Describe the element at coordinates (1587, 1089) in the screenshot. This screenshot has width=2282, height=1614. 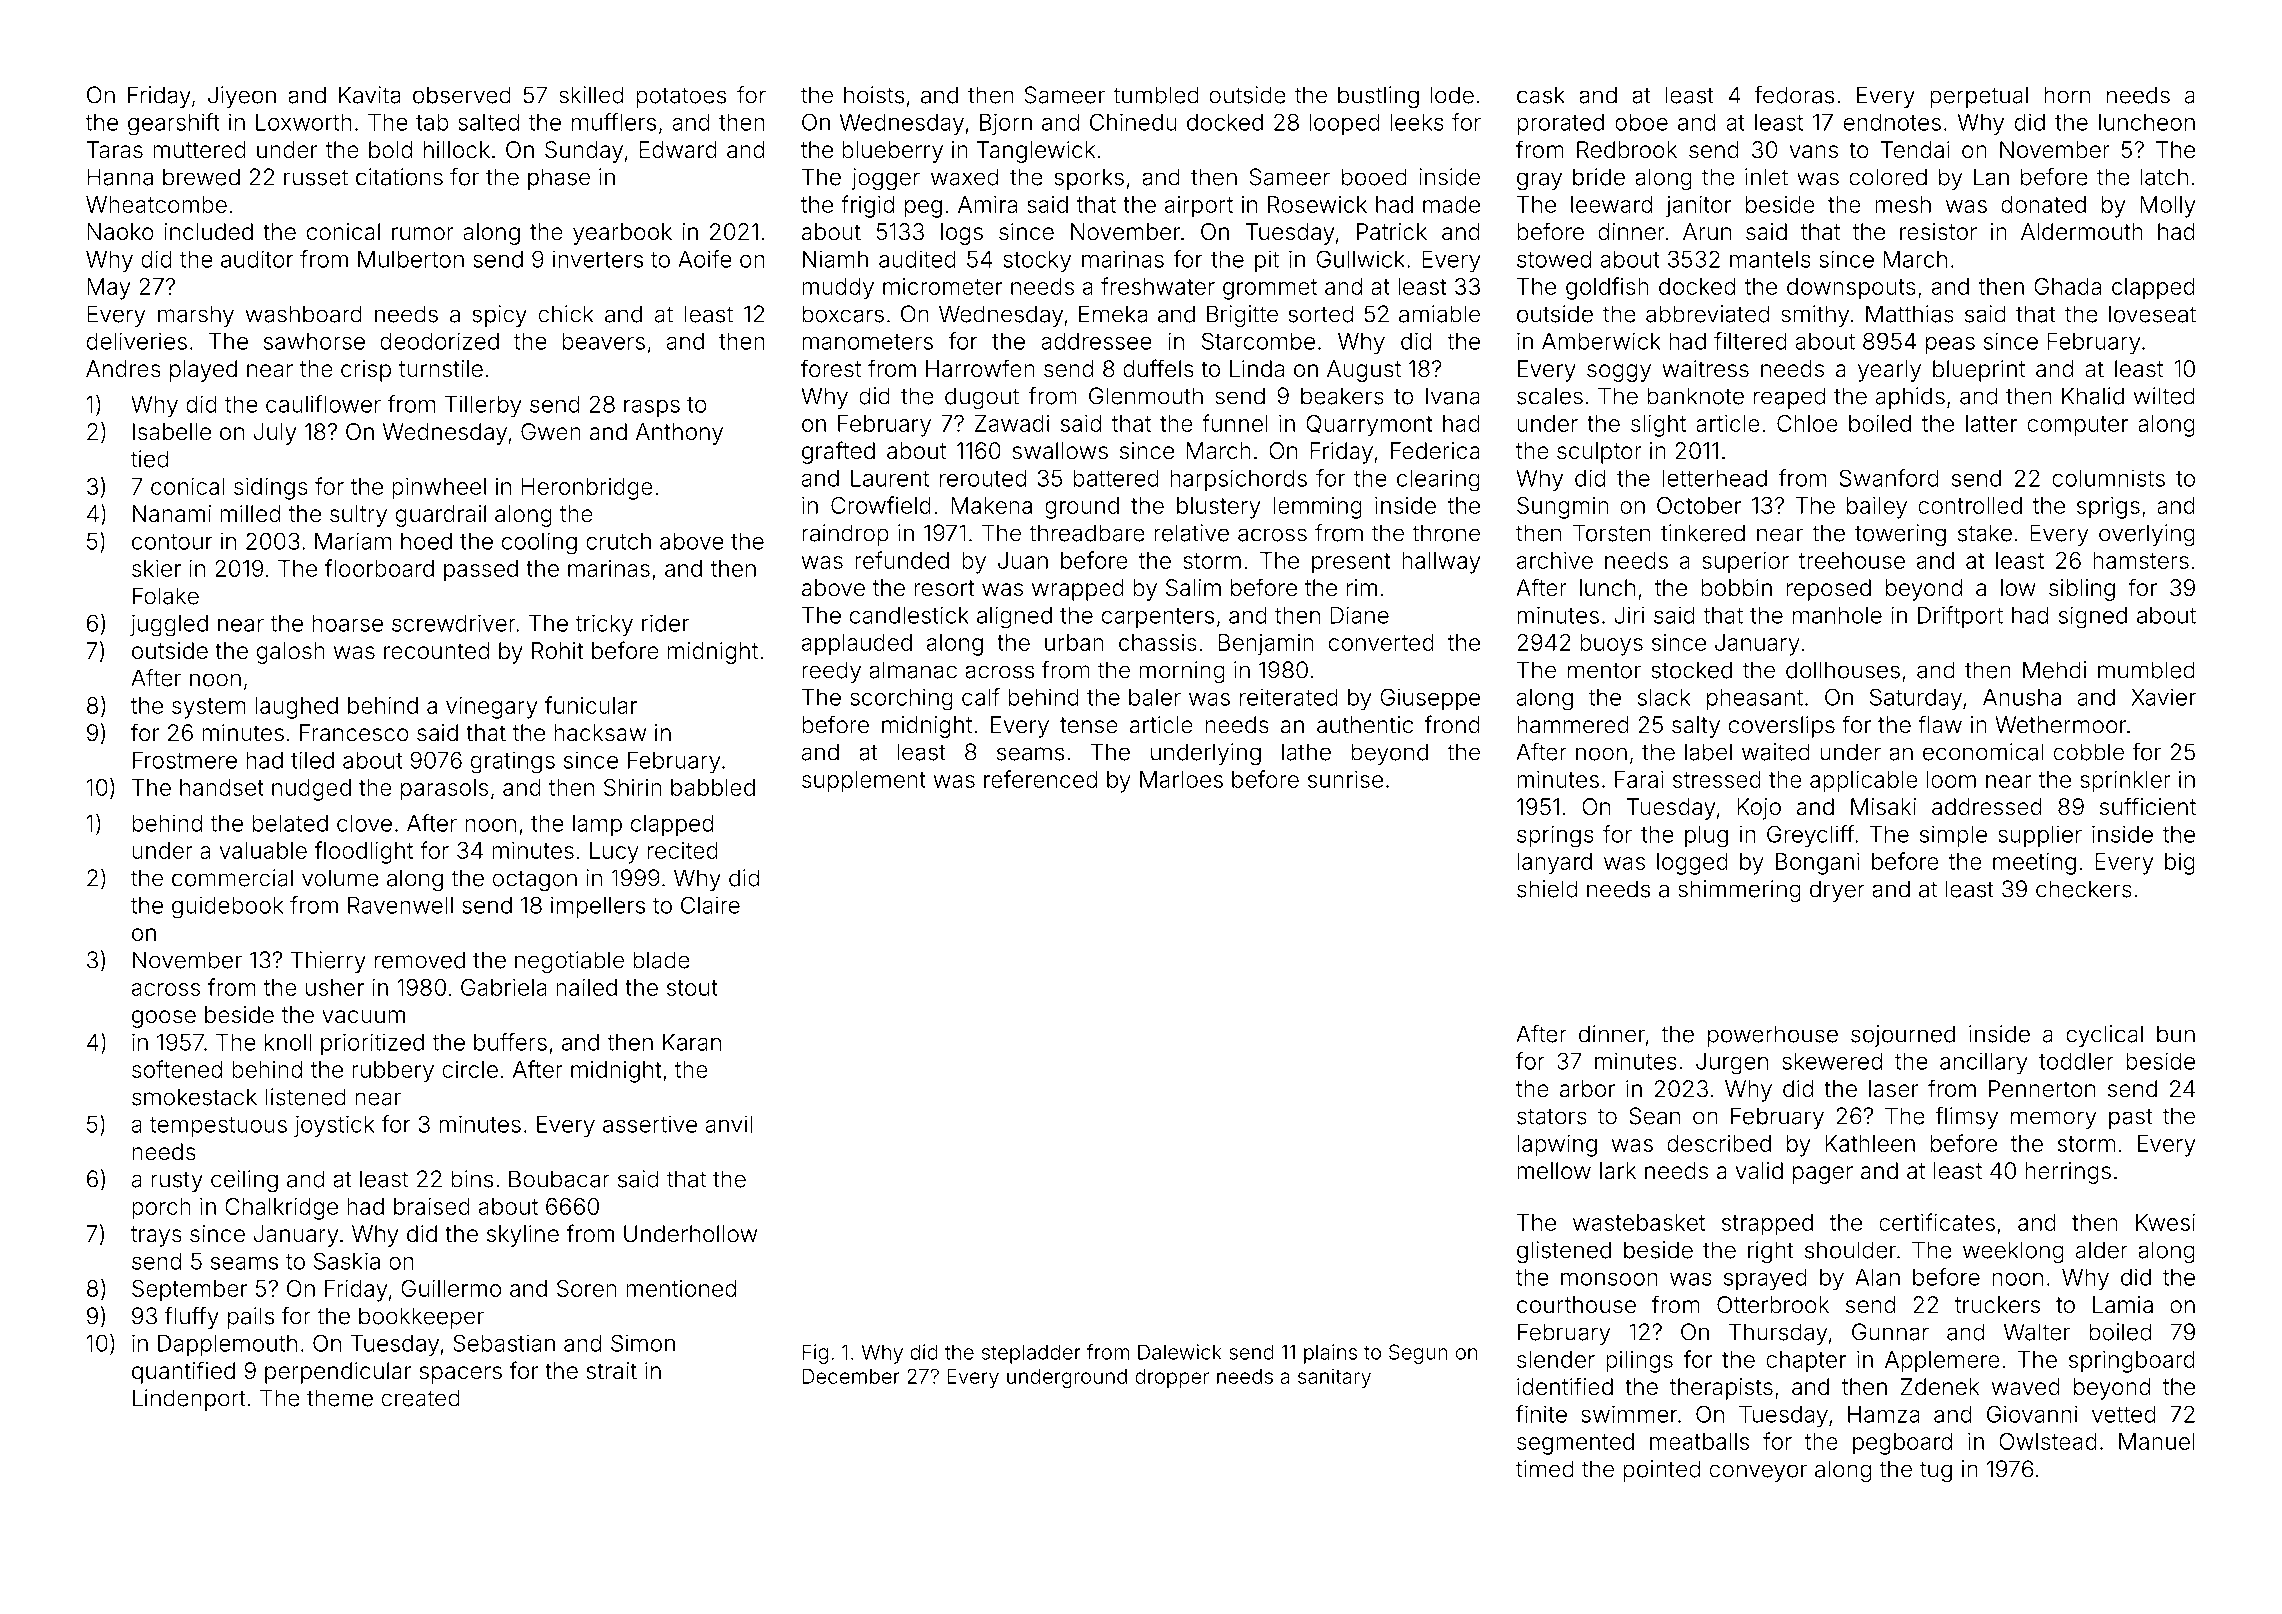
I see `arbor` at that location.
